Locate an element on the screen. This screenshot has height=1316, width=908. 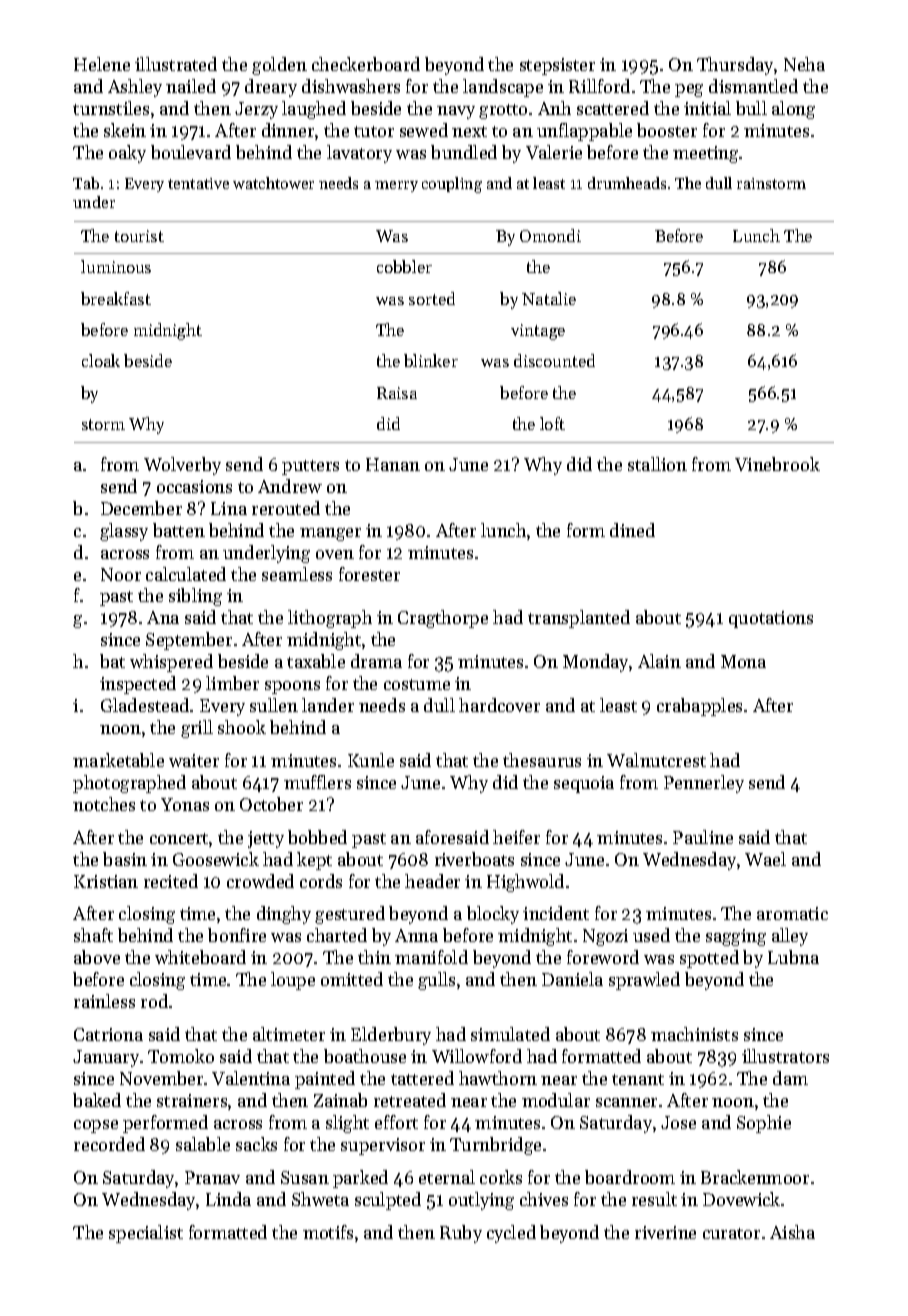
notches is located at coordinates (104, 804).
